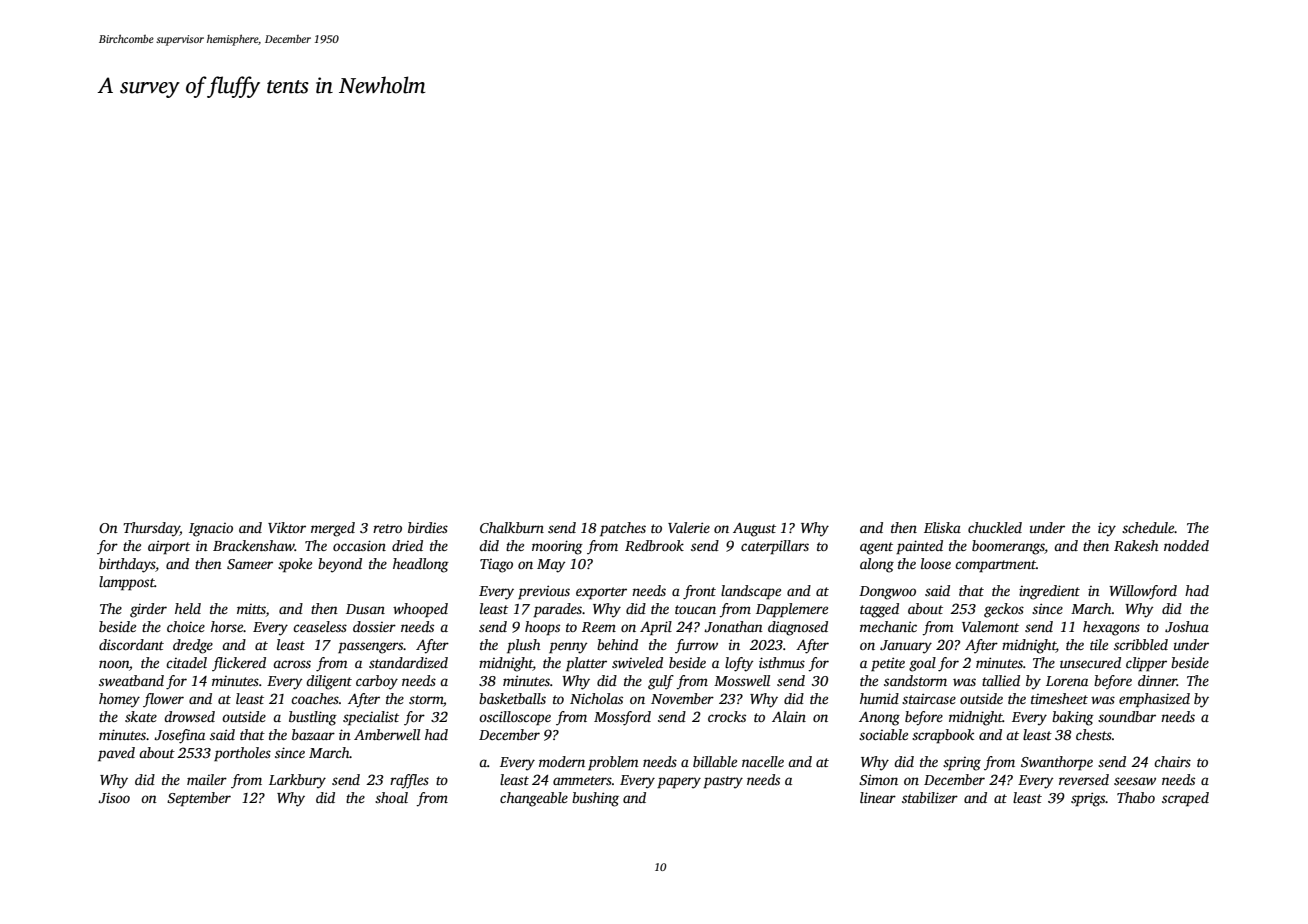  Describe the element at coordinates (315, 698) in the screenshot. I see `coaches` at that location.
